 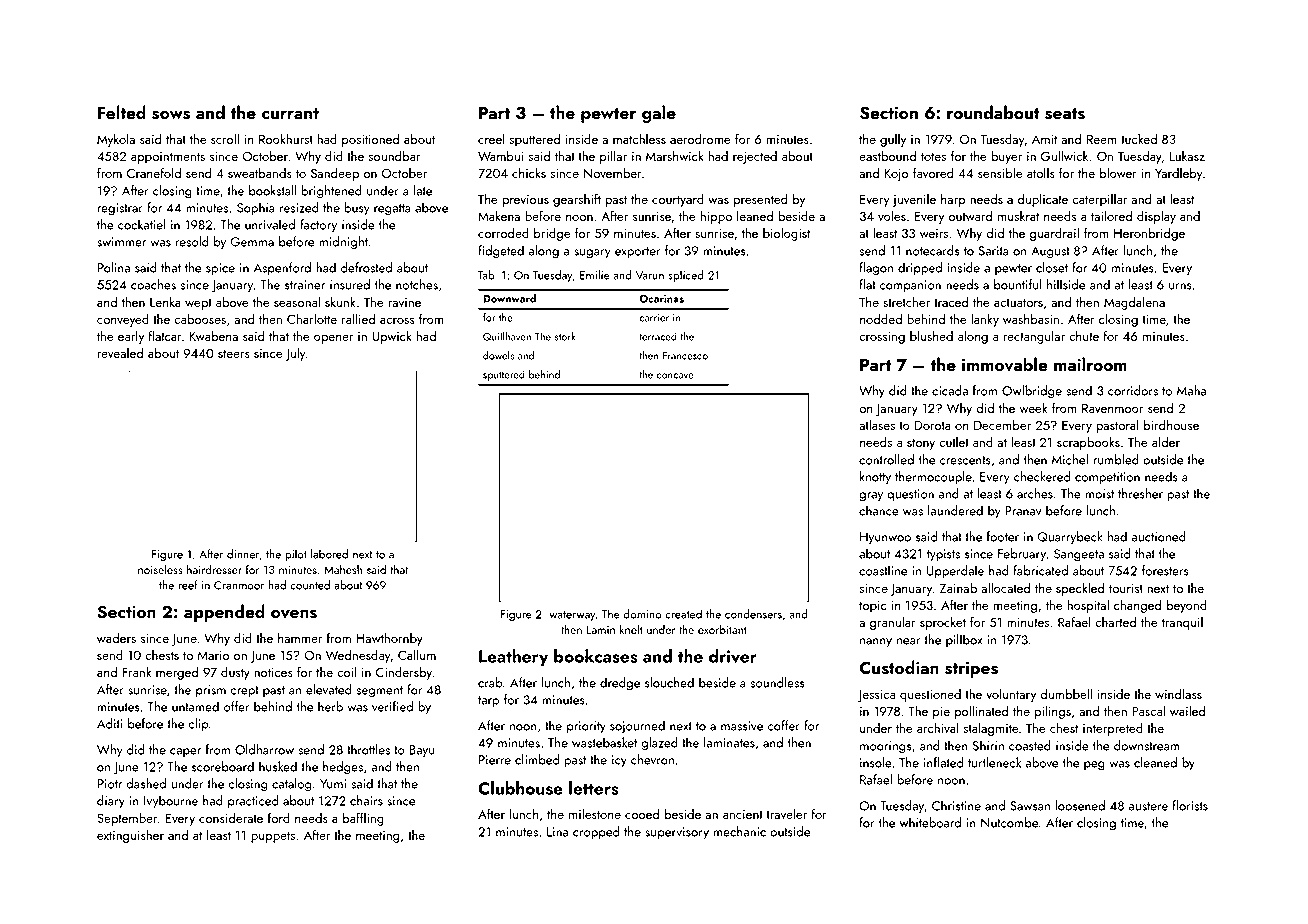 I want to click on birdhouse, so click(x=1171, y=424).
